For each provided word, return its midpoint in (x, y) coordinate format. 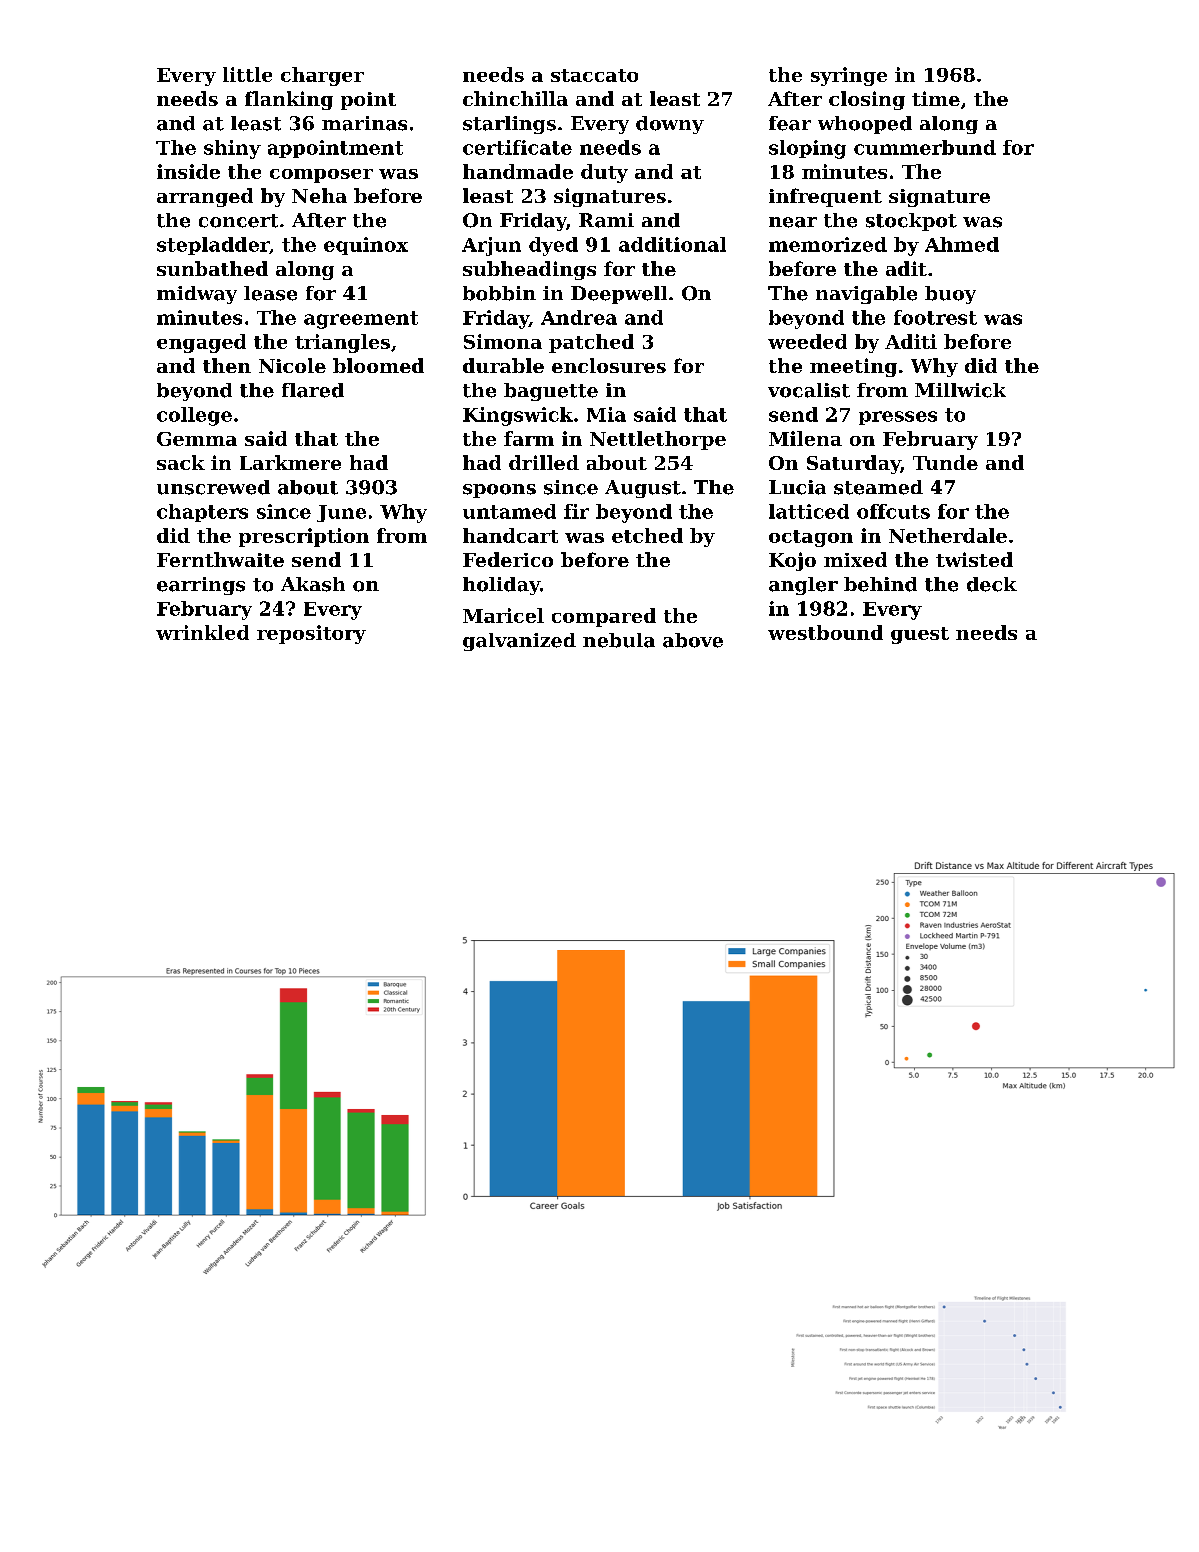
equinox (366, 246)
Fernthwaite (220, 559)
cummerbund (925, 147)
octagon (811, 538)
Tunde (945, 462)
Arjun (491, 246)
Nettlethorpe (658, 440)
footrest (935, 317)
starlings (509, 125)
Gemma (197, 439)
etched (647, 535)
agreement (361, 320)
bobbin (499, 293)
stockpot (911, 222)
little (247, 74)
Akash (313, 584)
